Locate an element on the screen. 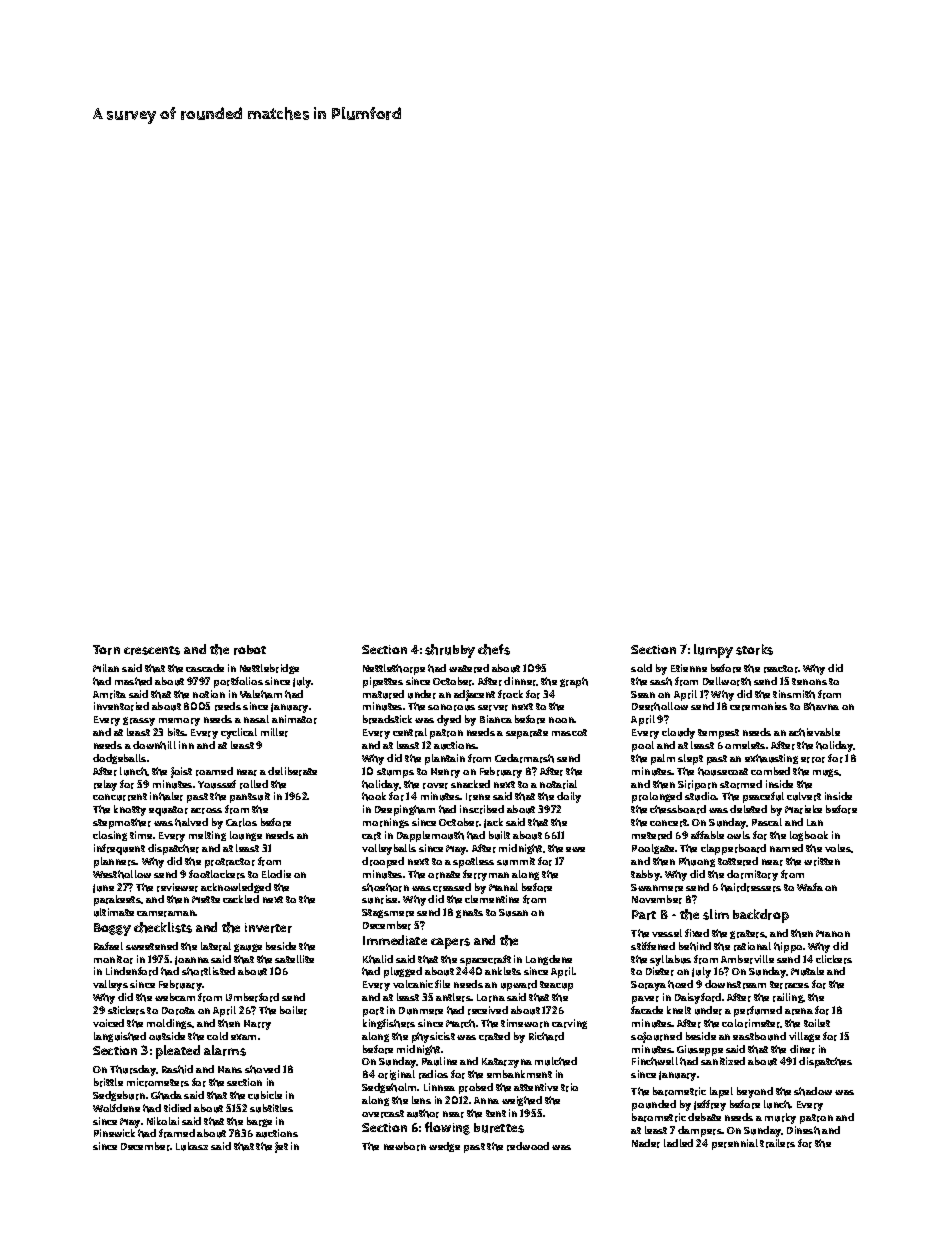  plantain is located at coordinates (445, 759).
